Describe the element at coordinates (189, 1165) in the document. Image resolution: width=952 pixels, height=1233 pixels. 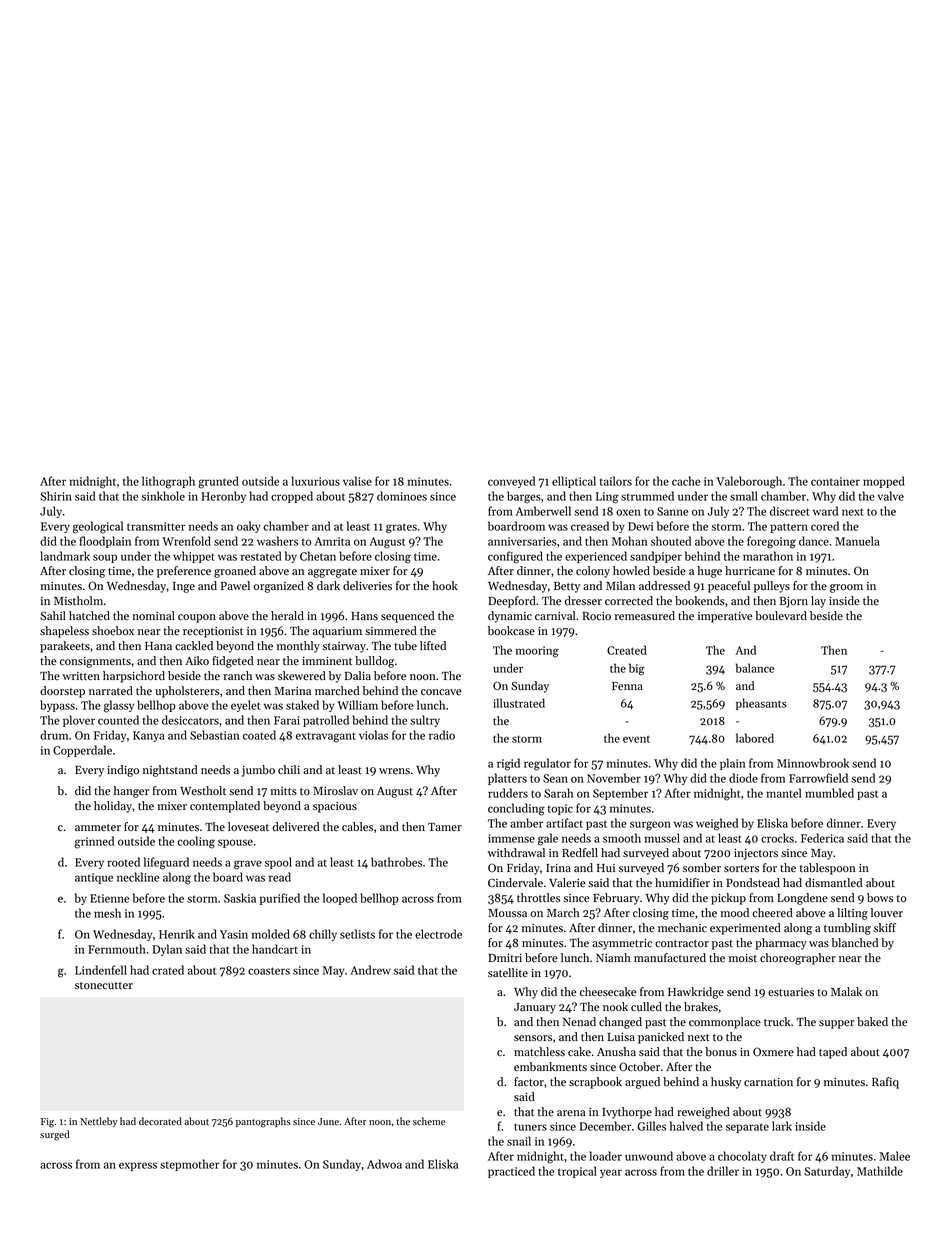
I see `stepmother` at that location.
